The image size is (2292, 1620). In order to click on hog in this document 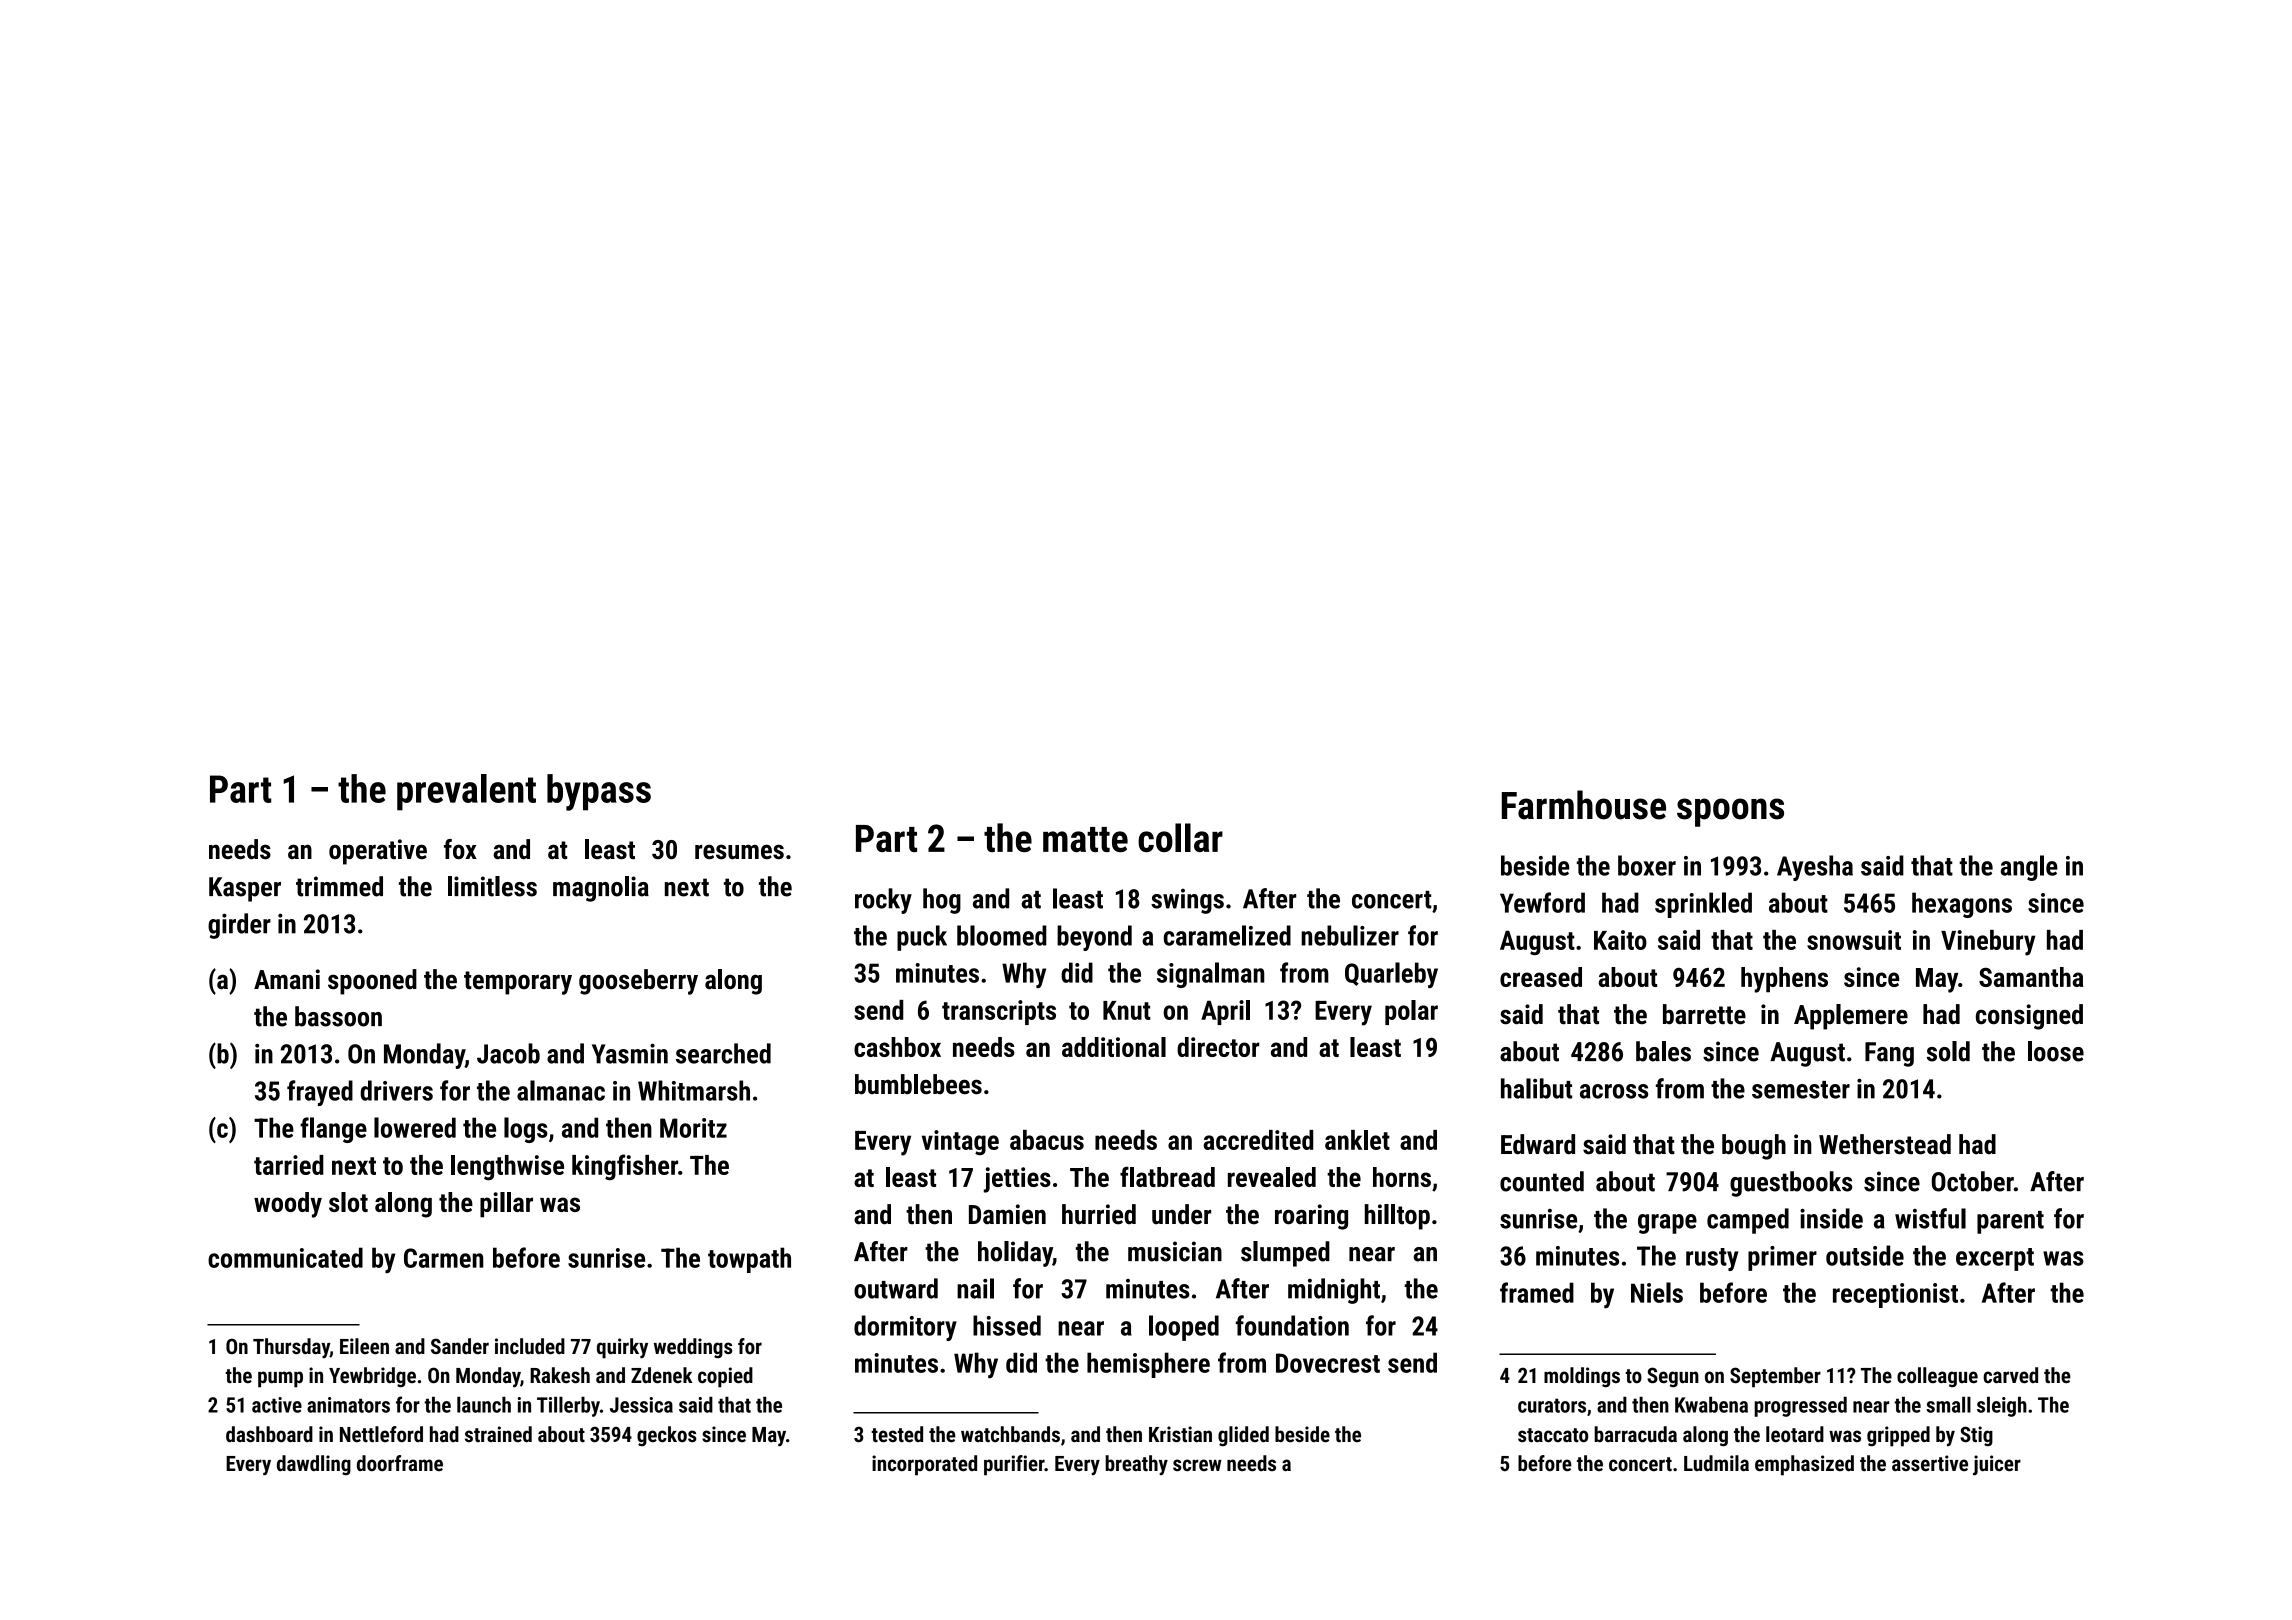, I will do `click(942, 901)`.
